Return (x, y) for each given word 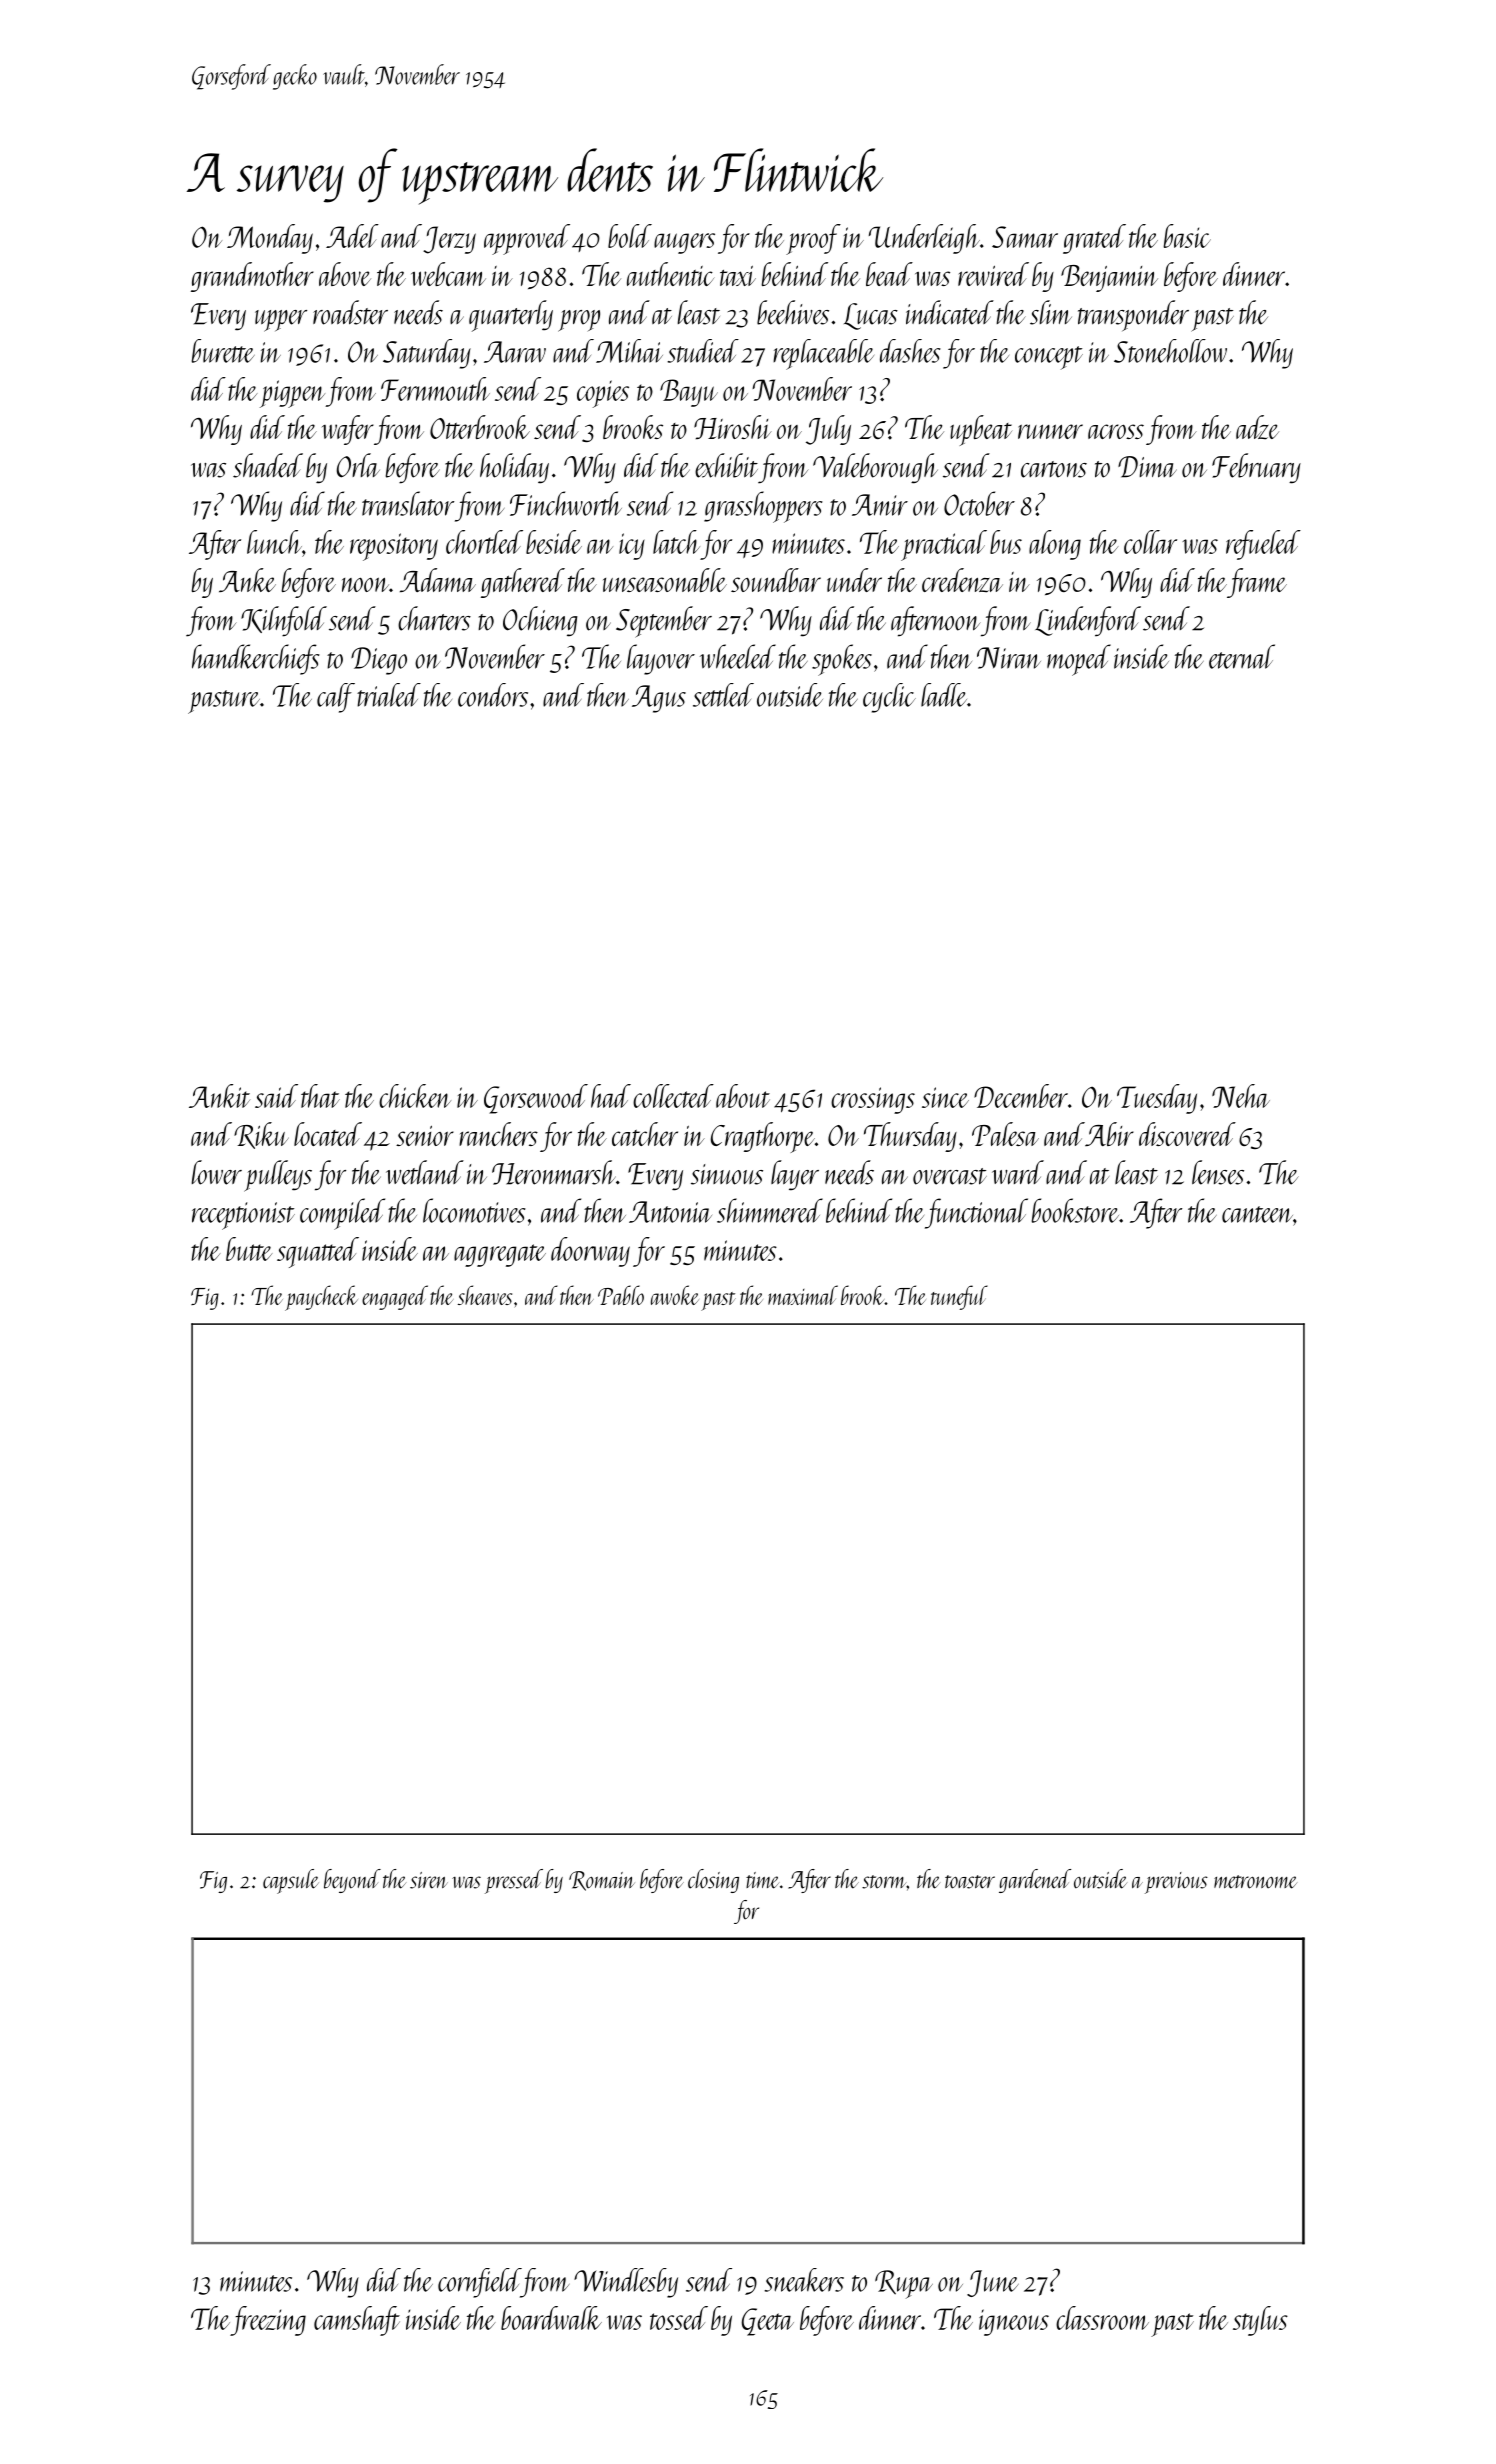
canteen (1257, 1214)
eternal (1242, 656)
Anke (247, 580)
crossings (873, 1100)
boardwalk (551, 2318)
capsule (291, 1881)
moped (1079, 660)
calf (336, 698)
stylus (1260, 2321)
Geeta (768, 2322)
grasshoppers (763, 507)
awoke (675, 1295)
